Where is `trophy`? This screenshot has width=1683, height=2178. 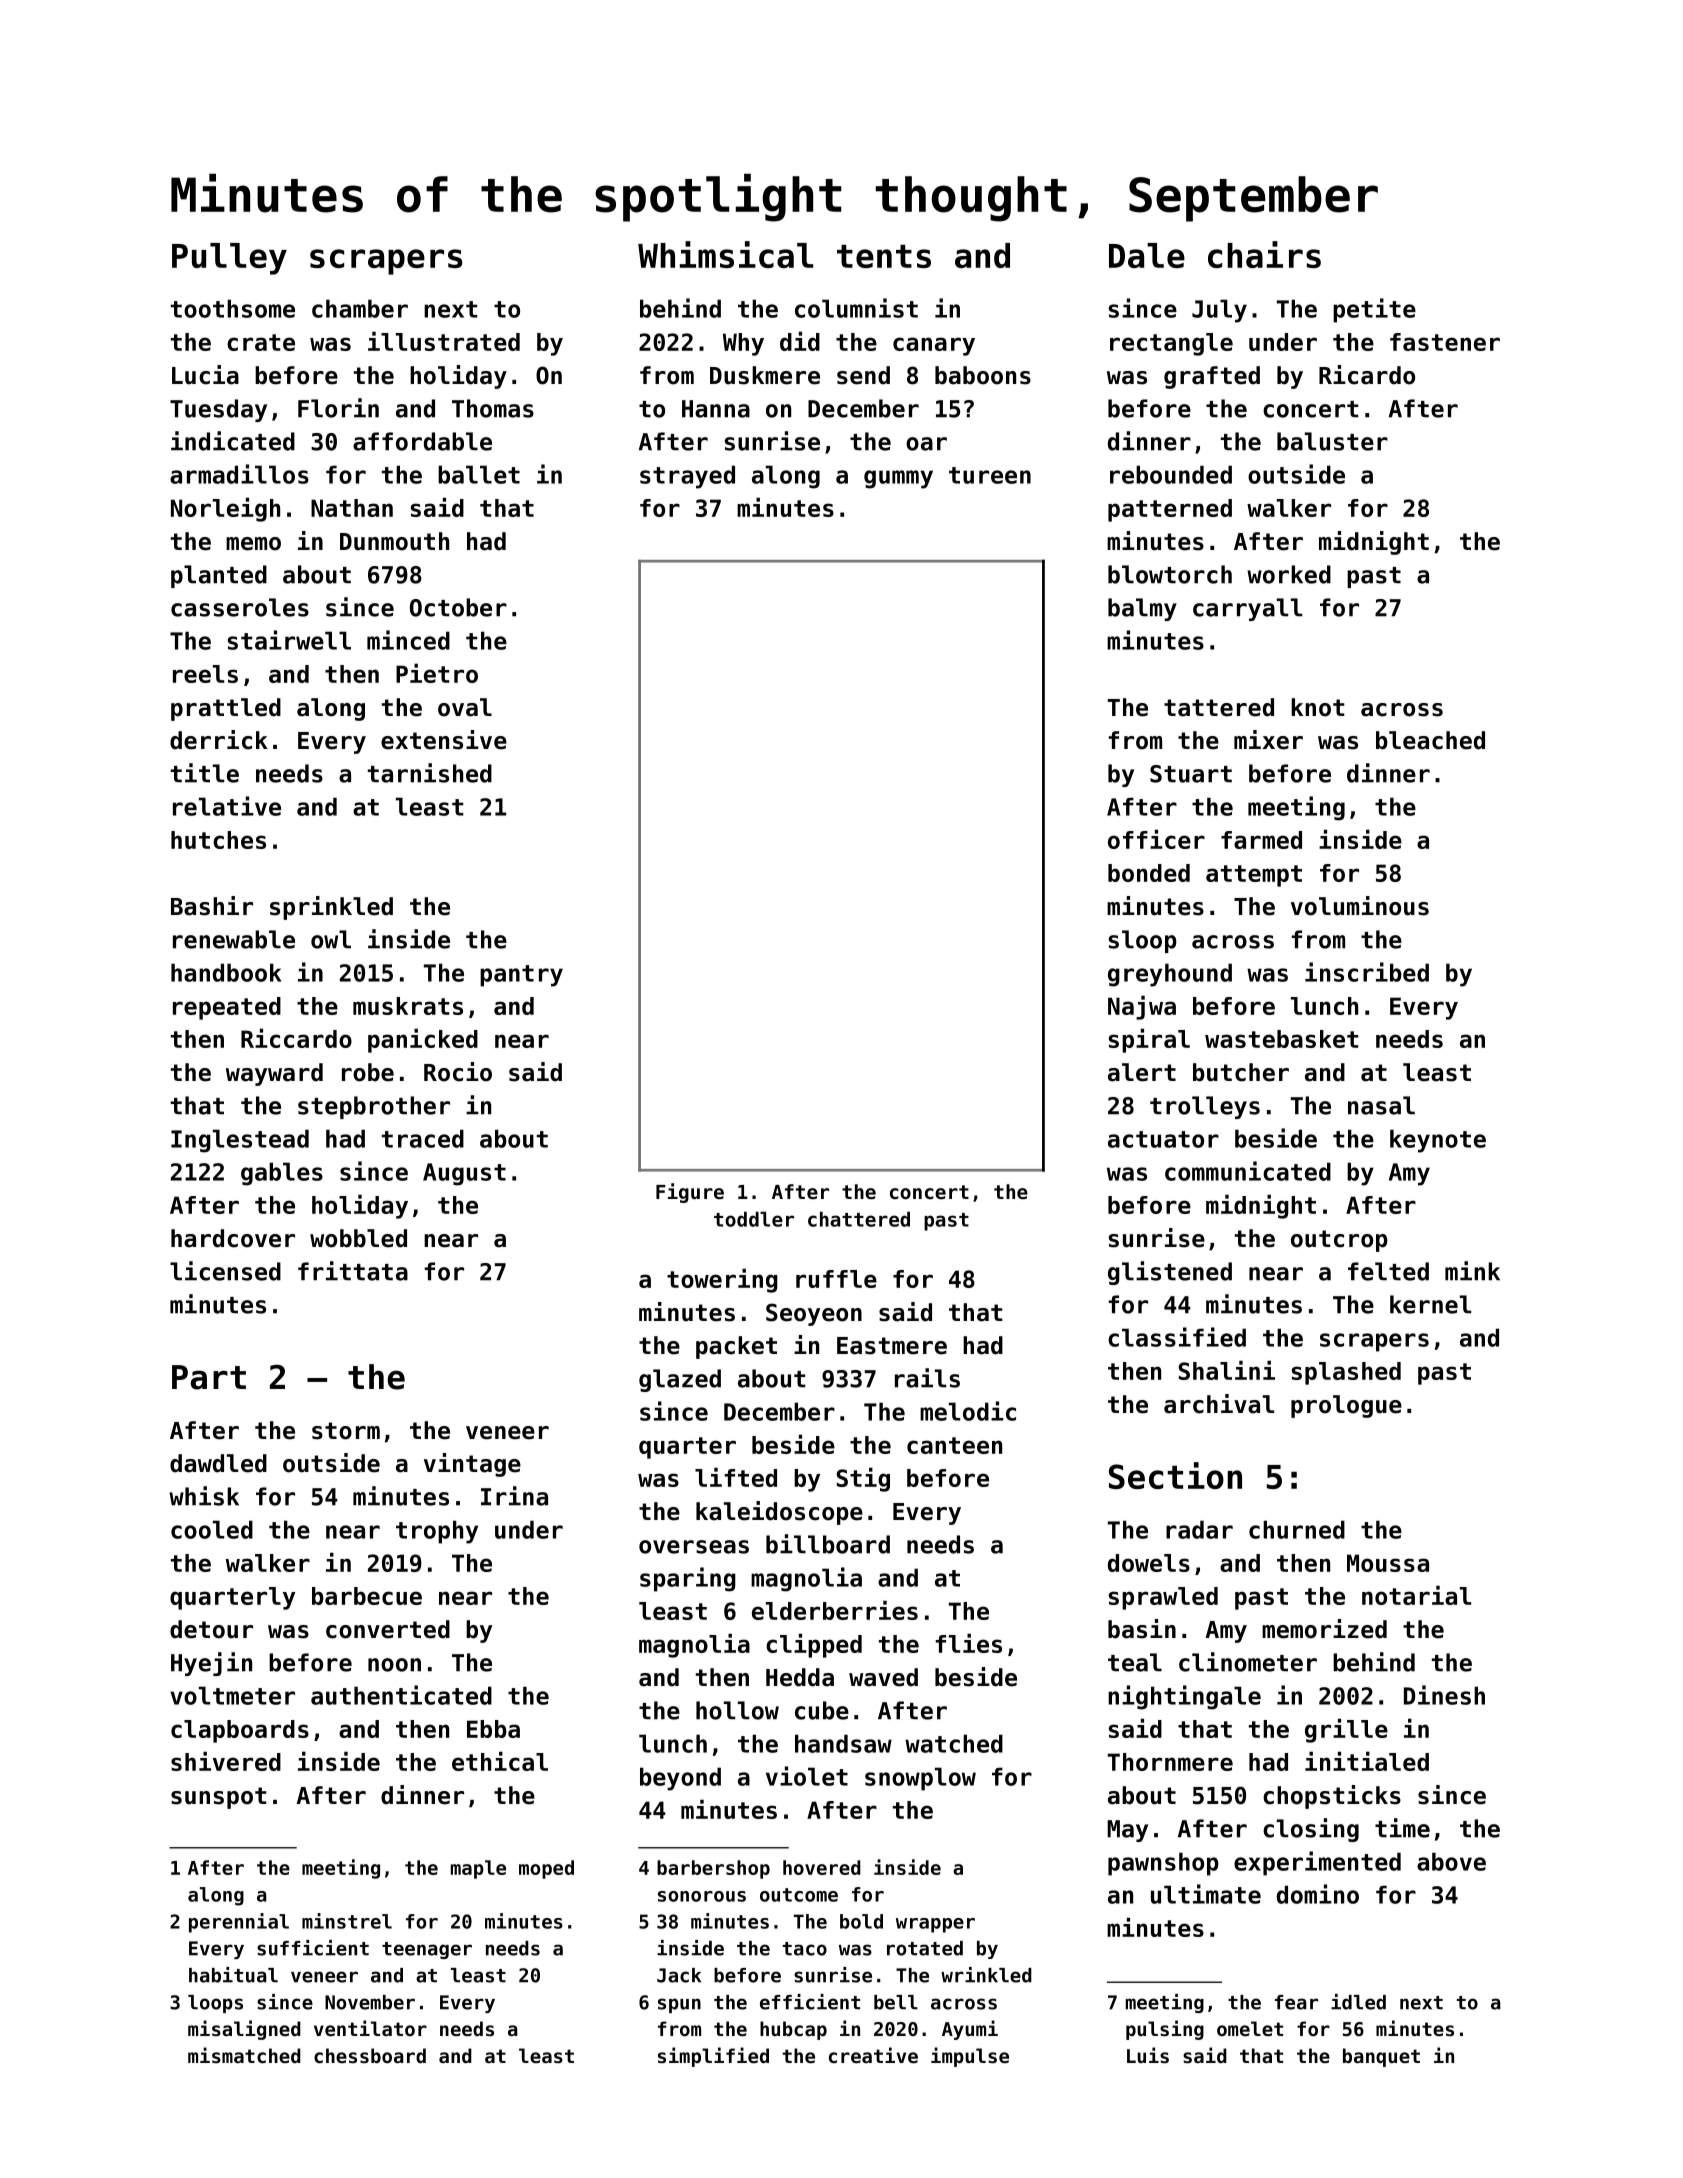
trophy is located at coordinates (437, 1532).
